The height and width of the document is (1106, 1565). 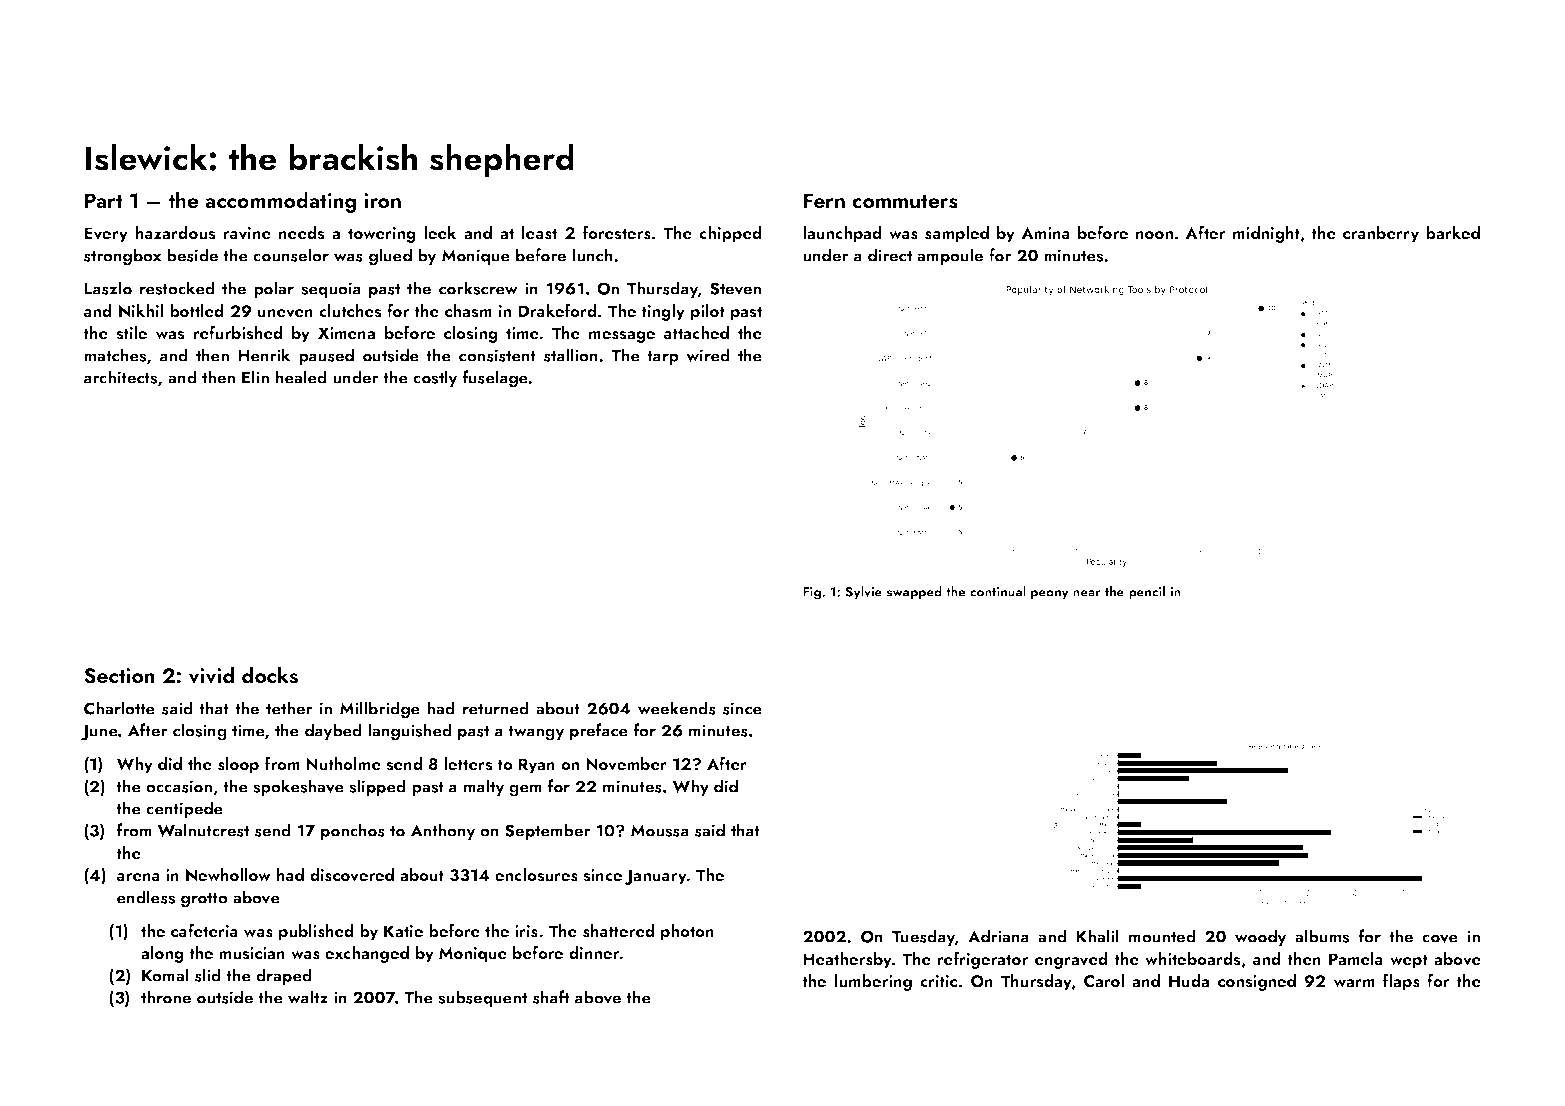 What do you see at coordinates (1453, 232) in the document?
I see `barked` at bounding box center [1453, 232].
